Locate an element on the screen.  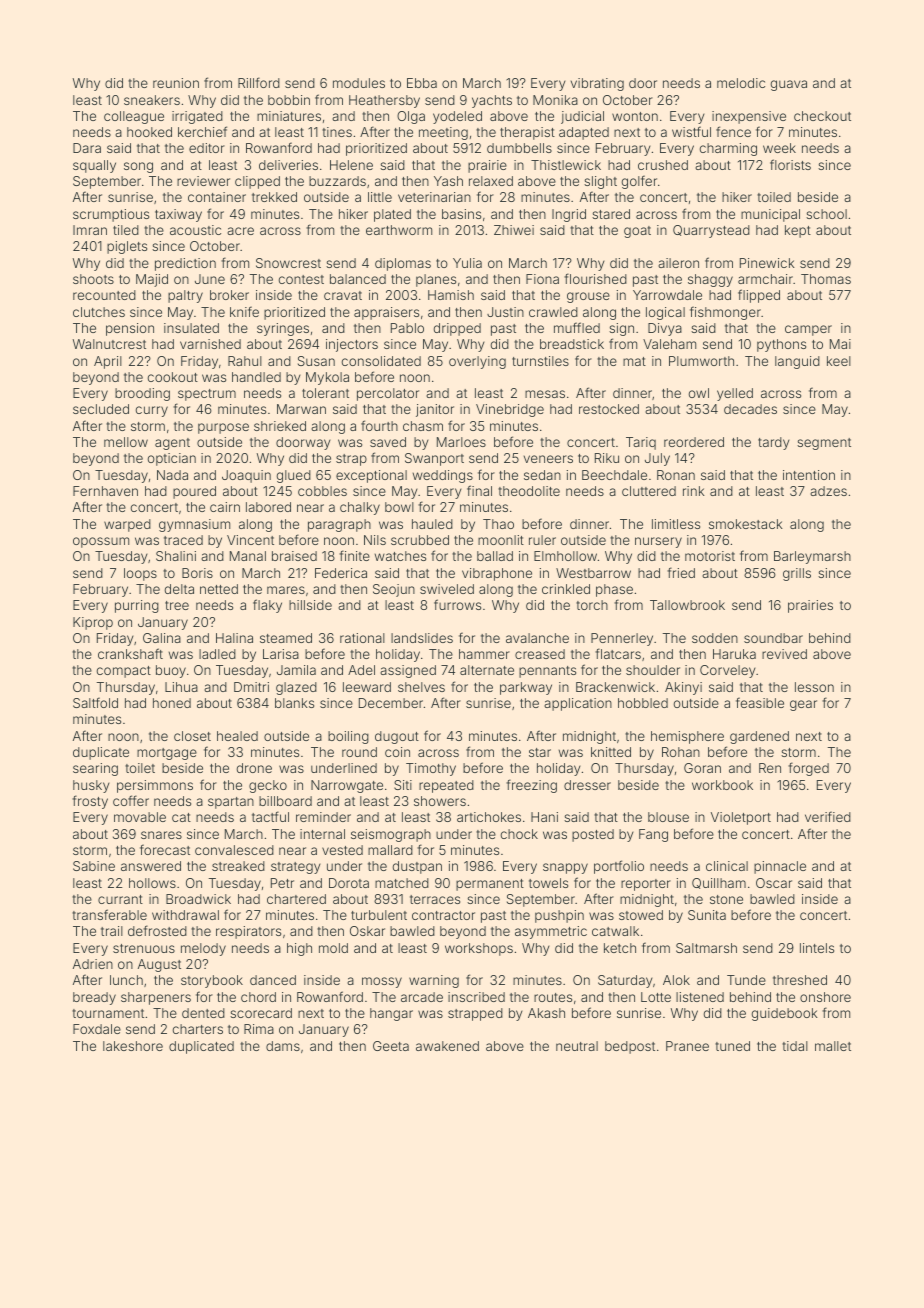
guava is located at coordinates (789, 85).
